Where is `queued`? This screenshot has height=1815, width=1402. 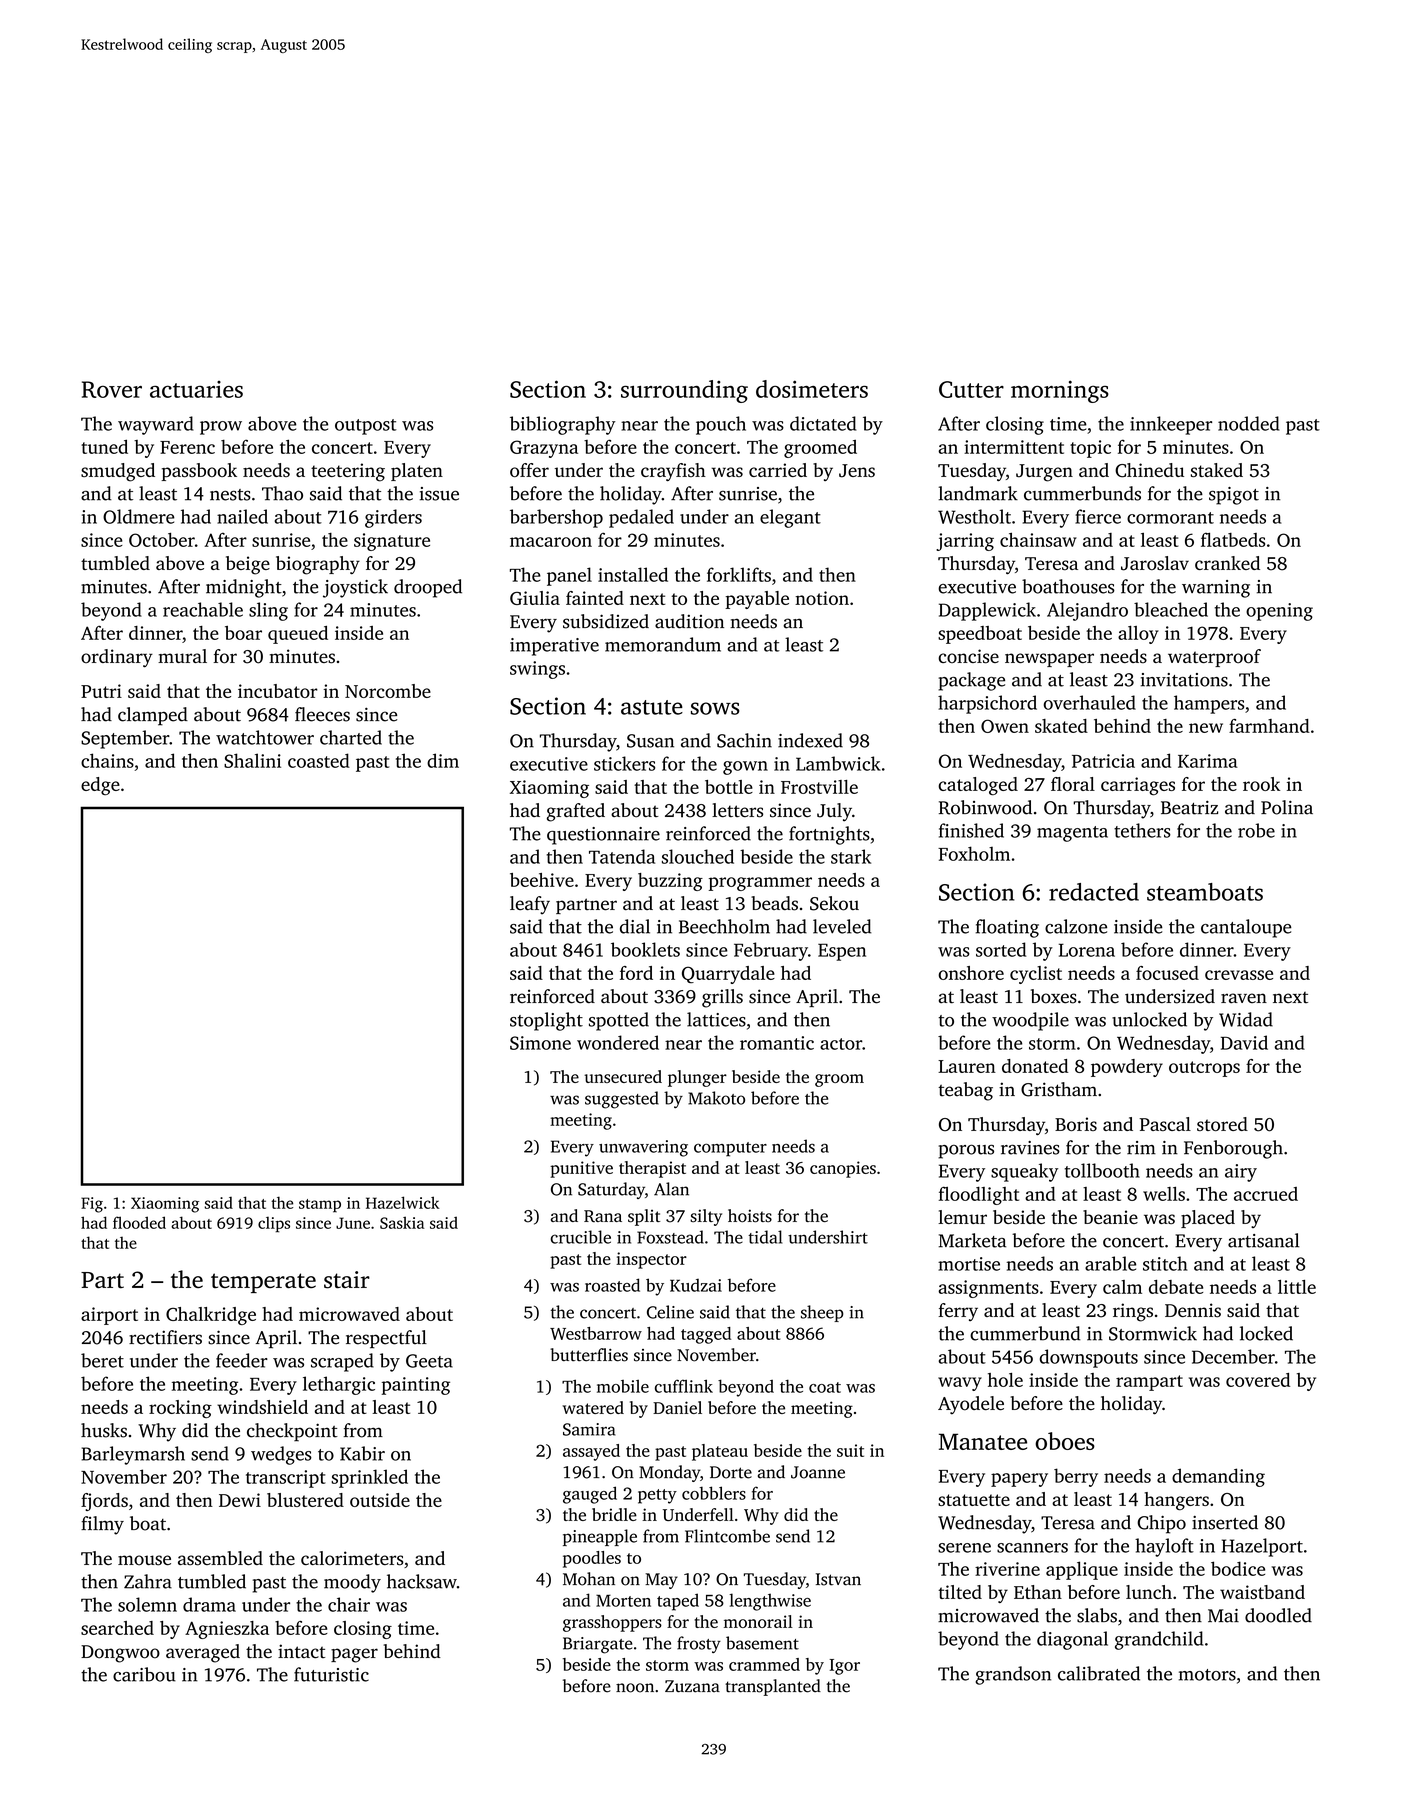
queued is located at coordinates (298, 635).
